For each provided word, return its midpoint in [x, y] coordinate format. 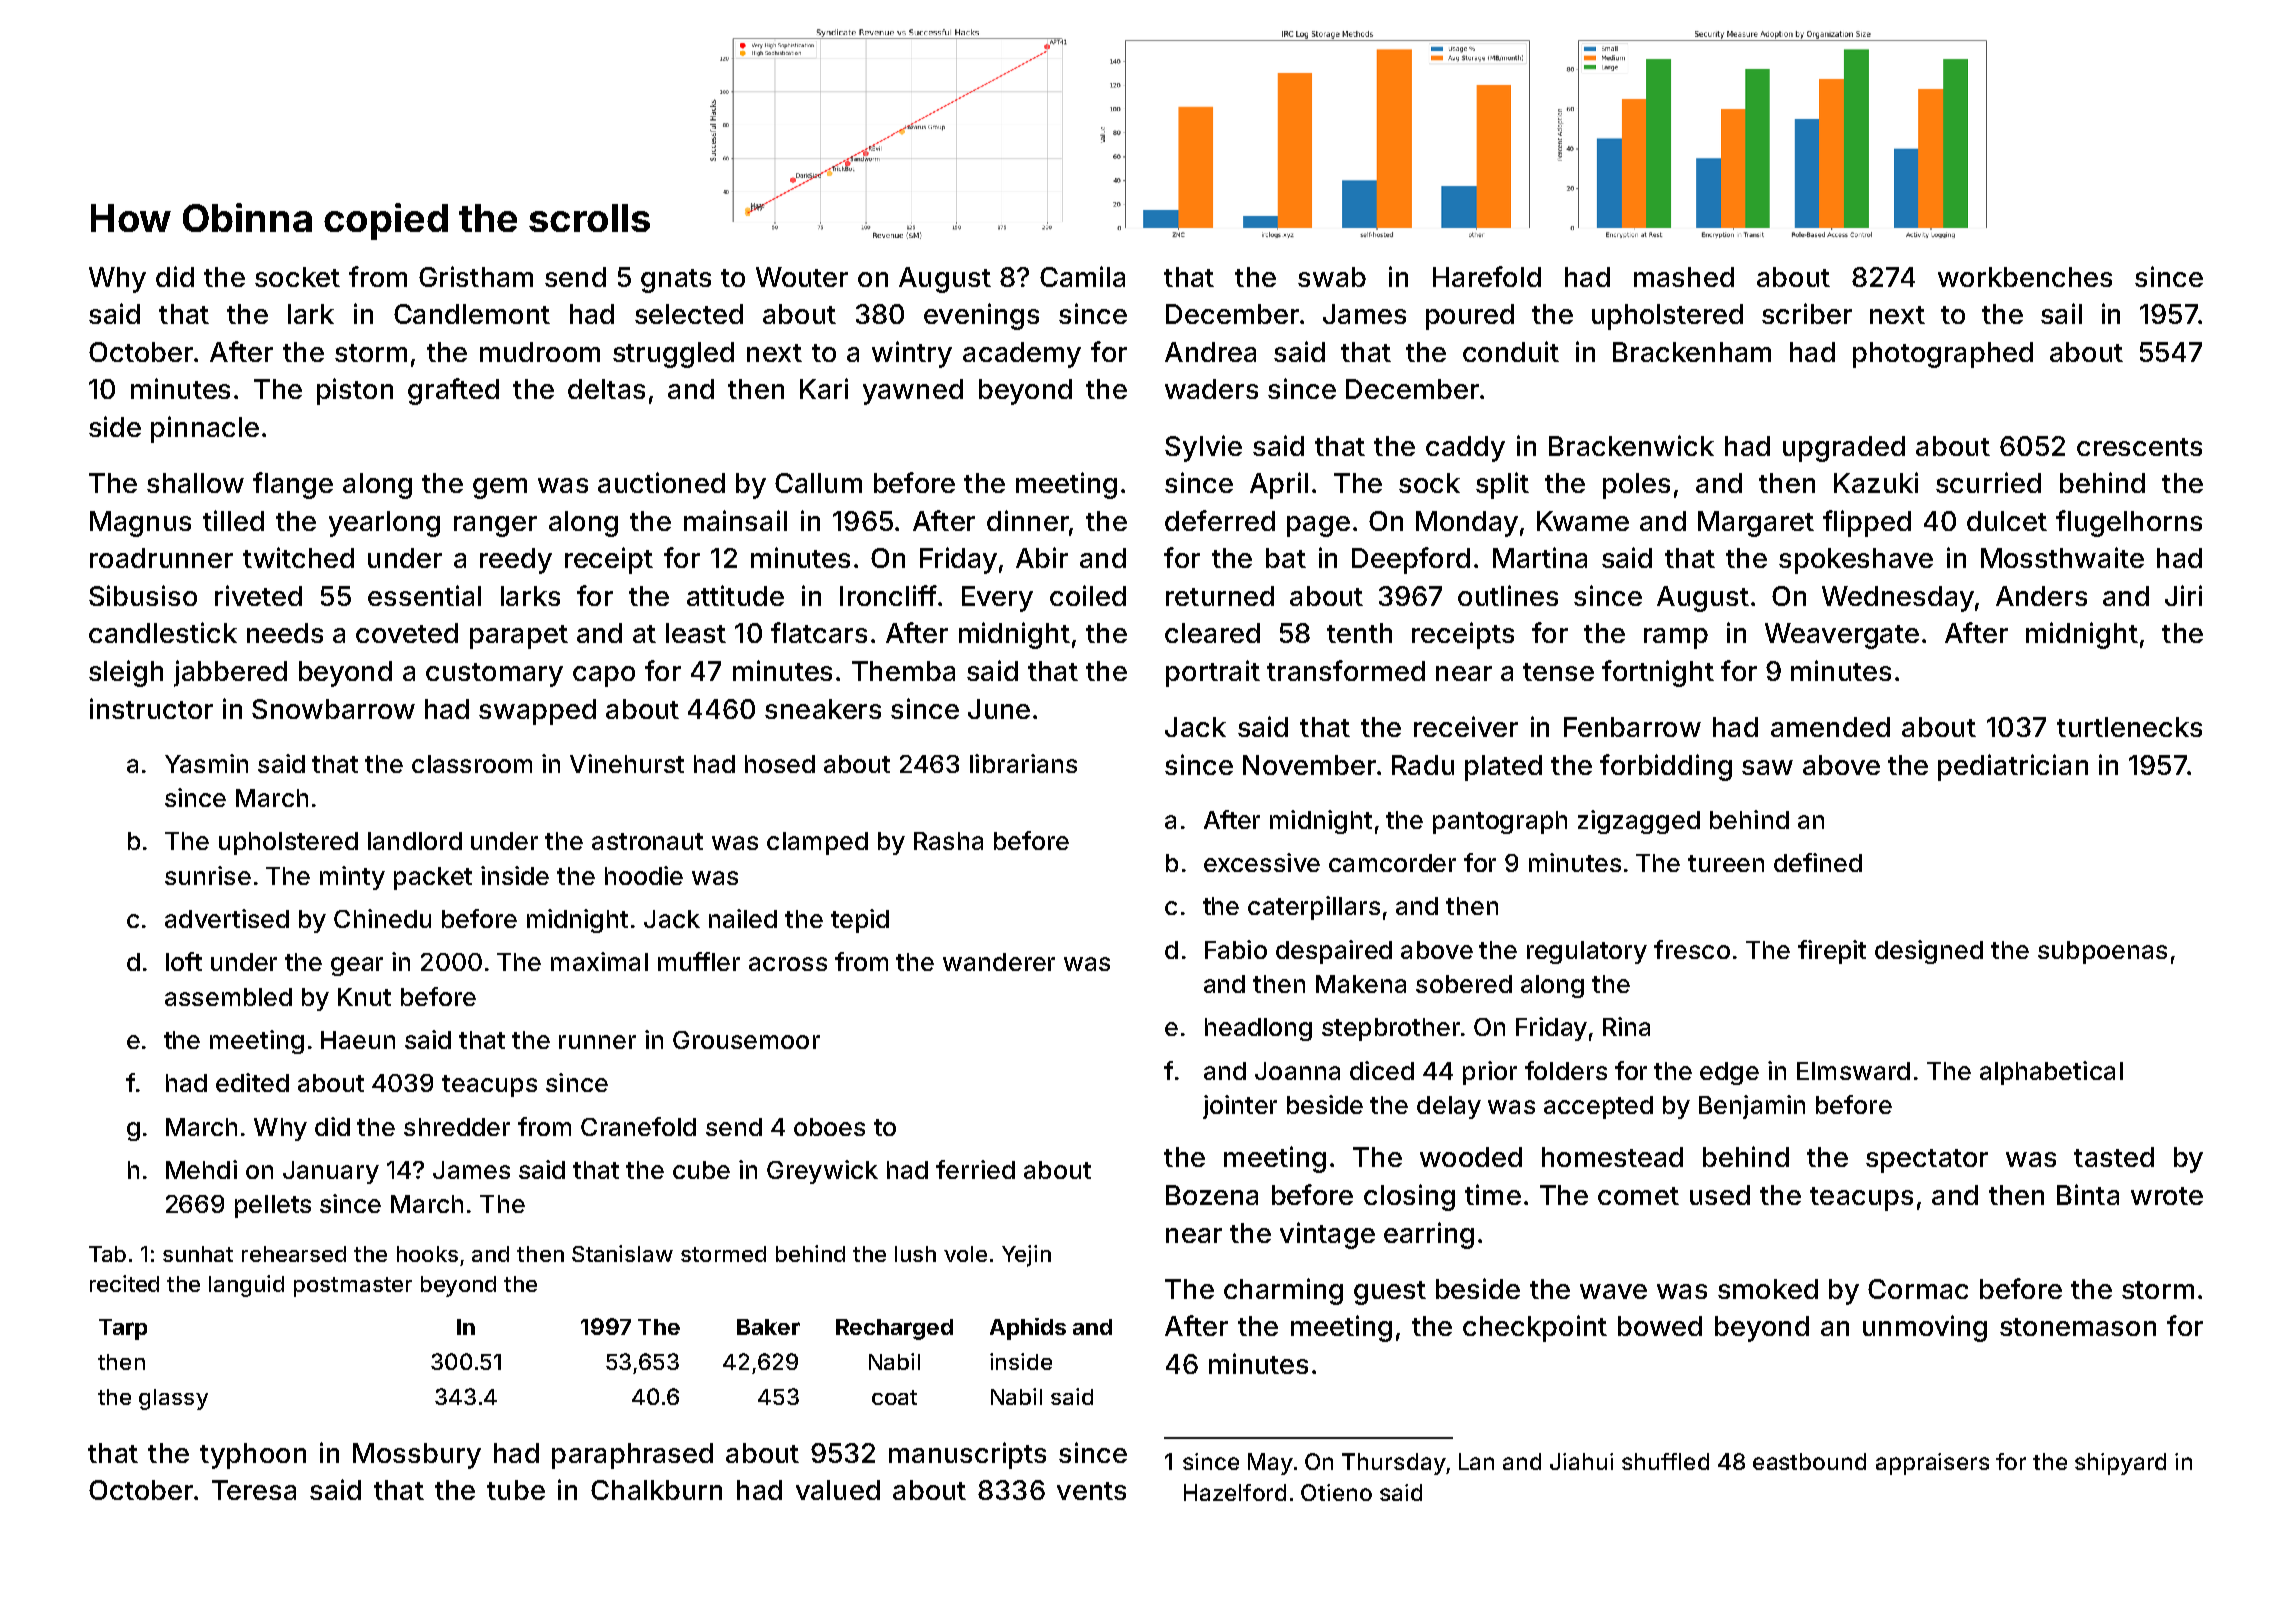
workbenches [2025, 277]
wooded [1471, 1157]
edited [252, 1082]
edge [1729, 1073]
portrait [1213, 673]
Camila [1082, 276]
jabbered [230, 673]
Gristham [476, 276]
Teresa [254, 1490]
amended [1830, 727]
